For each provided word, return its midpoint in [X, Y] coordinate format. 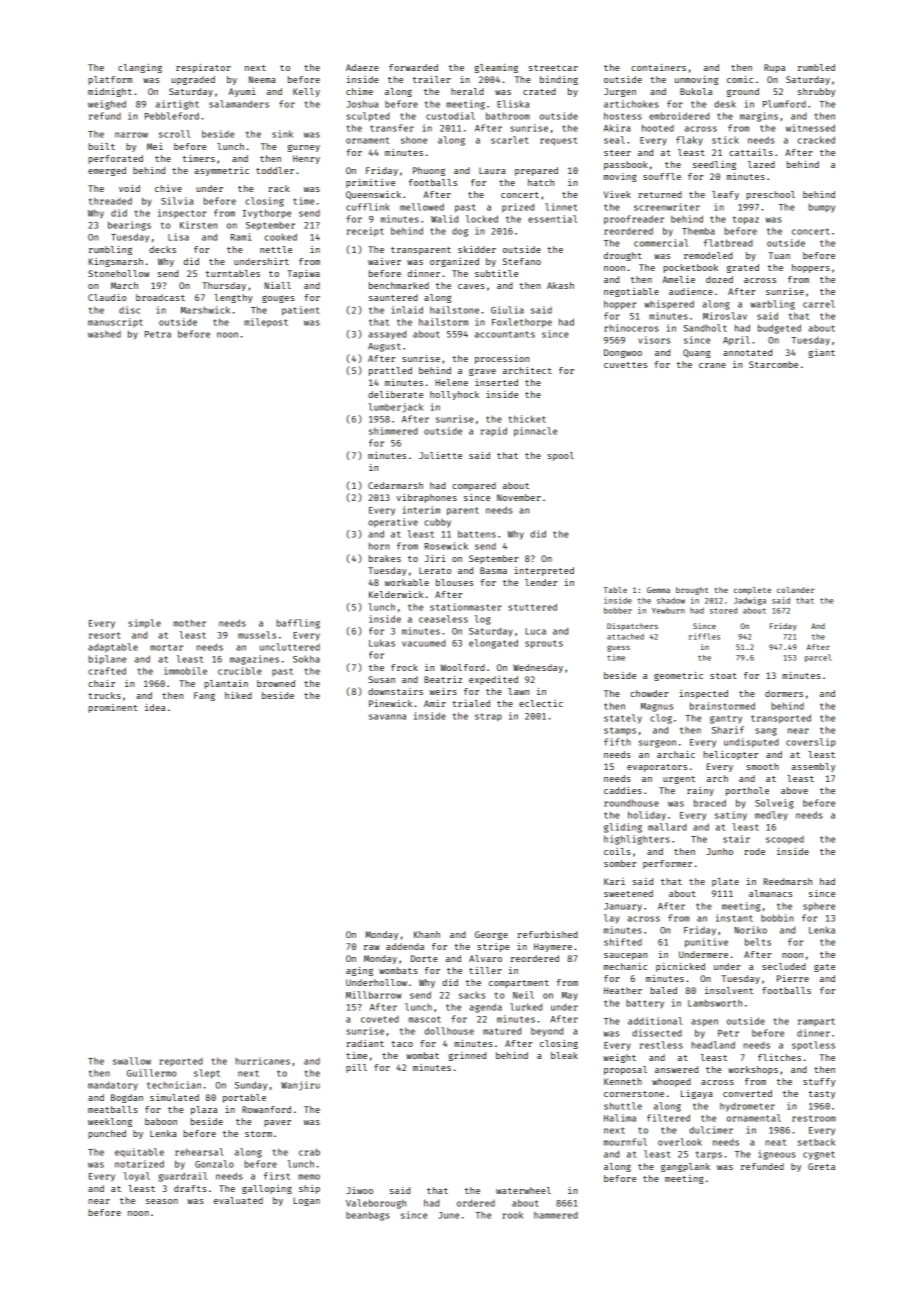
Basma [493, 570]
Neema [262, 79]
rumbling [110, 250]
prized [518, 208]
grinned [467, 1056]
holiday [647, 816]
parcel [818, 658]
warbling [772, 305]
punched [107, 1134]
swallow [132, 1061]
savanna [387, 717]
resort [104, 635]
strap [488, 717]
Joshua [362, 104]
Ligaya [697, 1094]
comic [740, 79]
